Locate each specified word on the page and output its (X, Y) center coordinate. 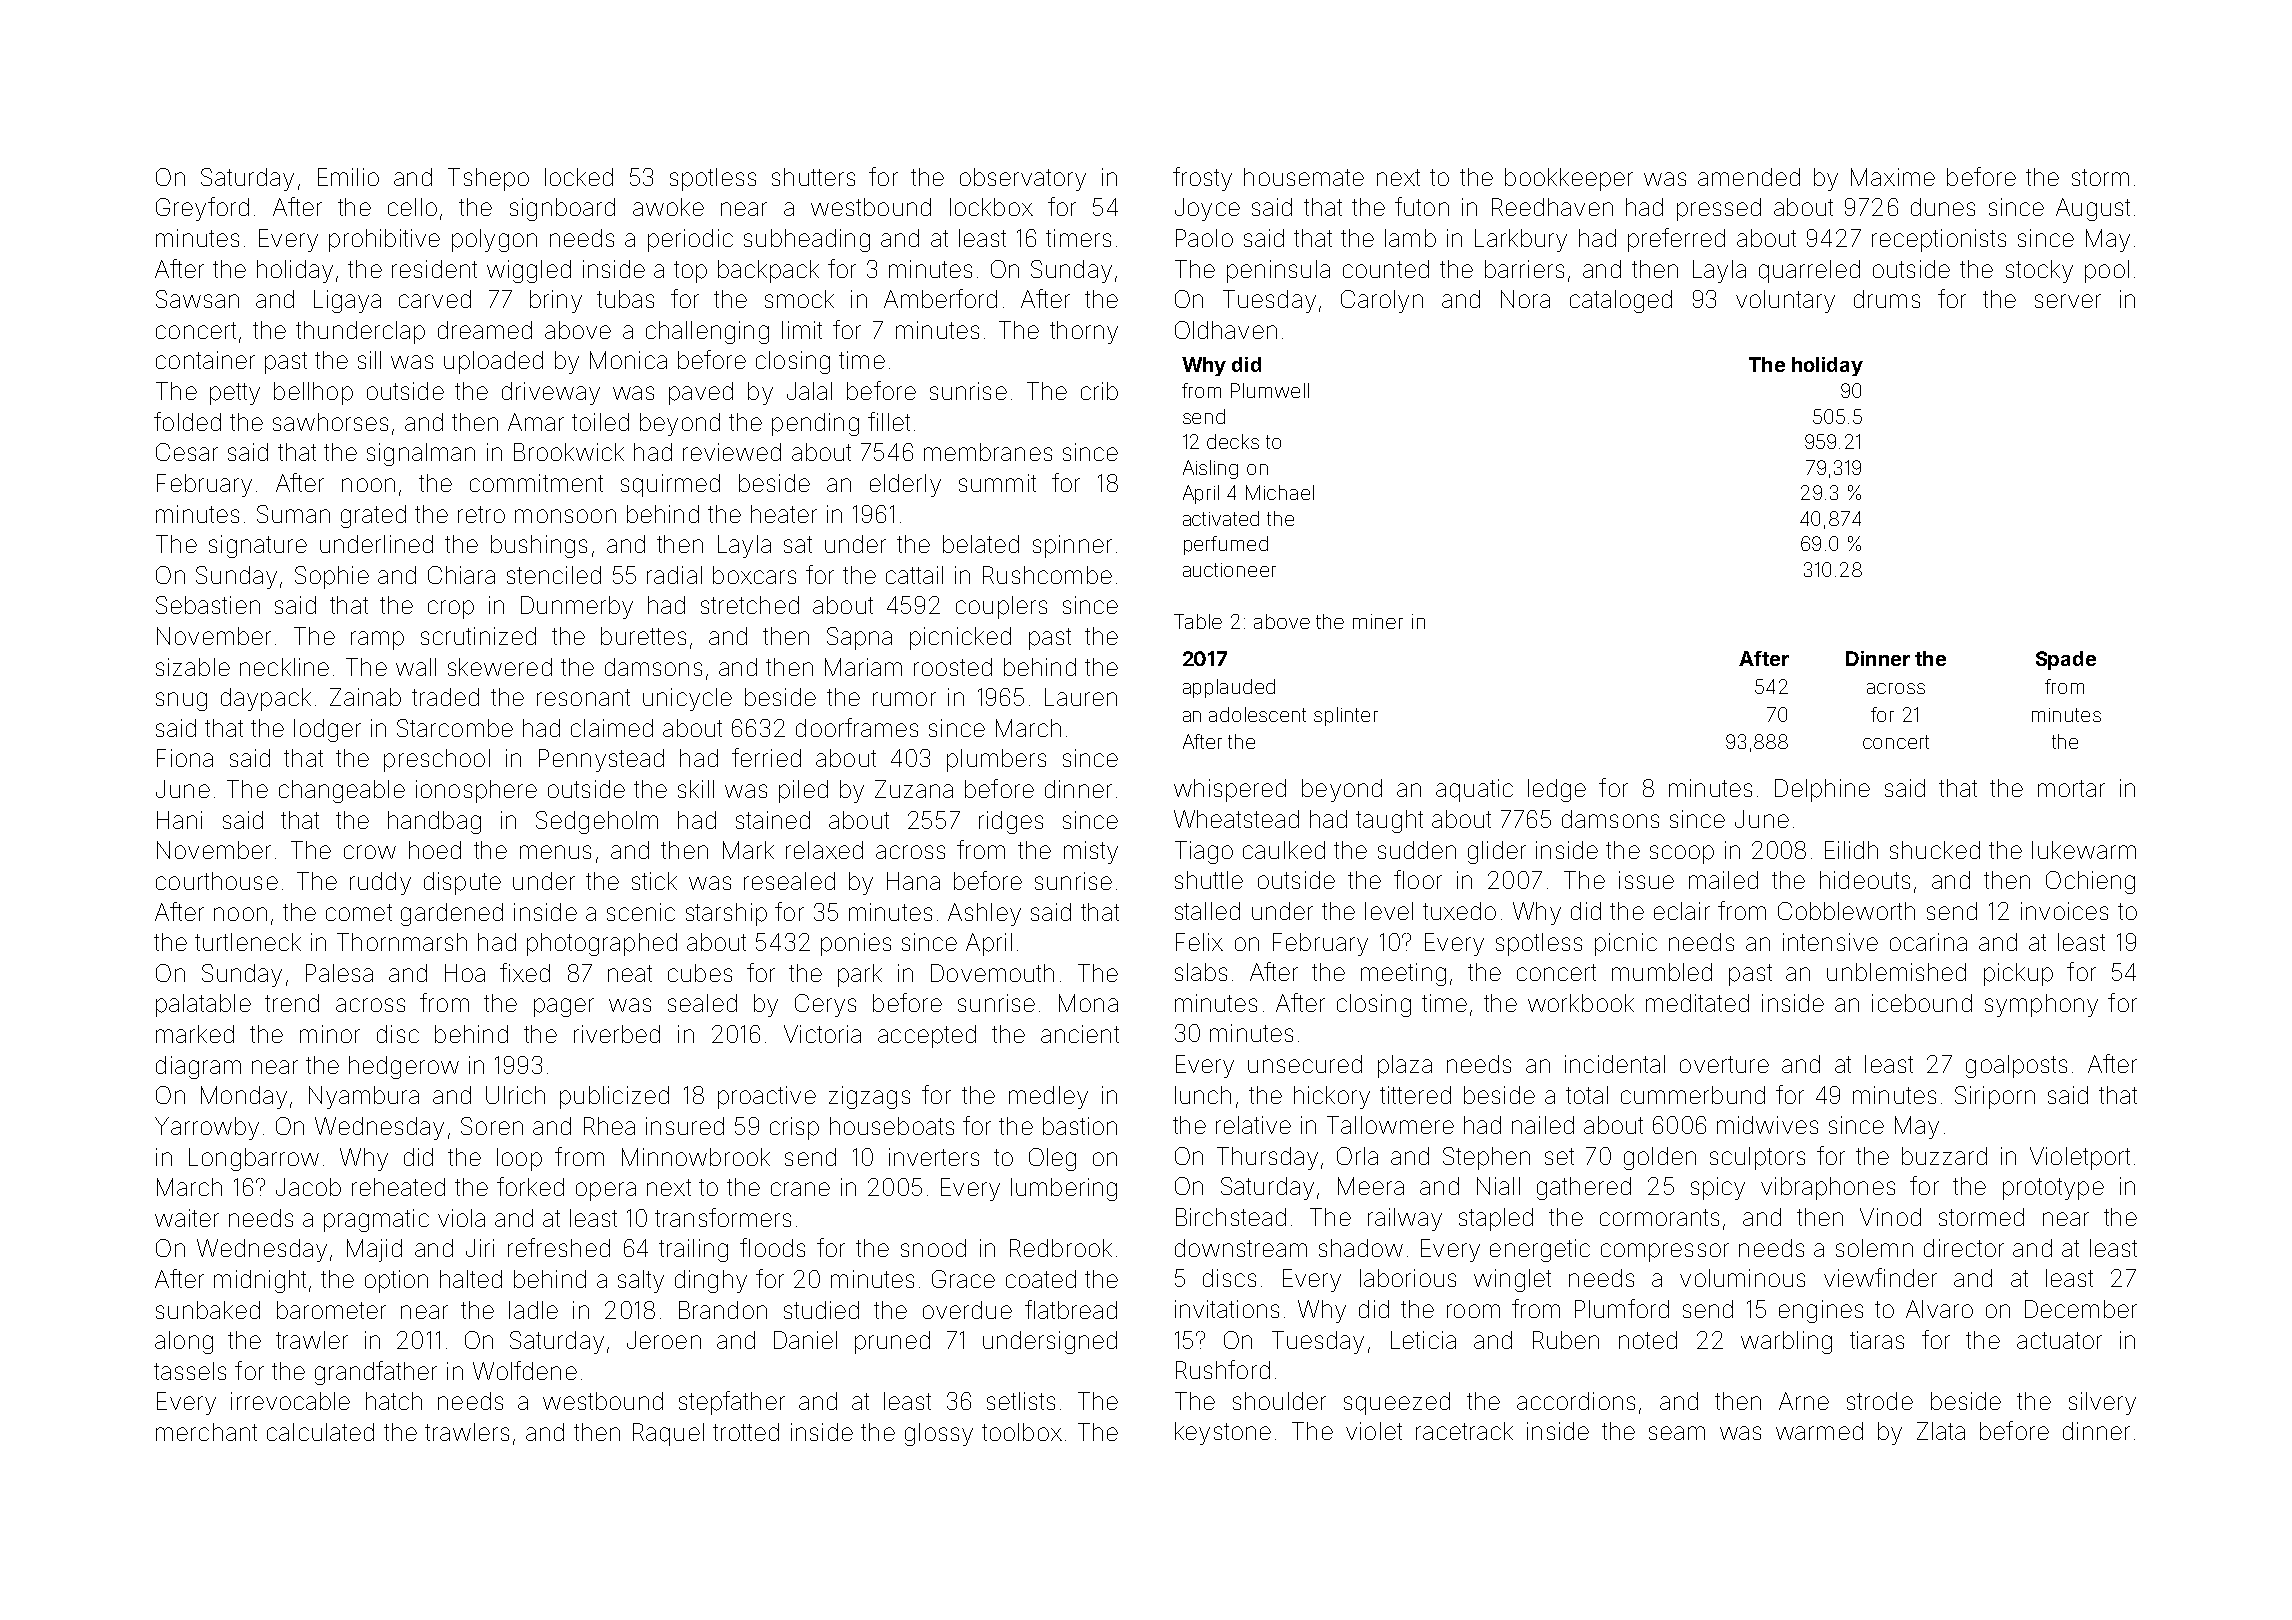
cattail (914, 575)
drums (1887, 299)
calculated (320, 1432)
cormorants (1659, 1217)
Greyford (202, 209)
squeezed (1397, 1403)
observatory (1023, 179)
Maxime (1893, 177)
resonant (583, 697)
